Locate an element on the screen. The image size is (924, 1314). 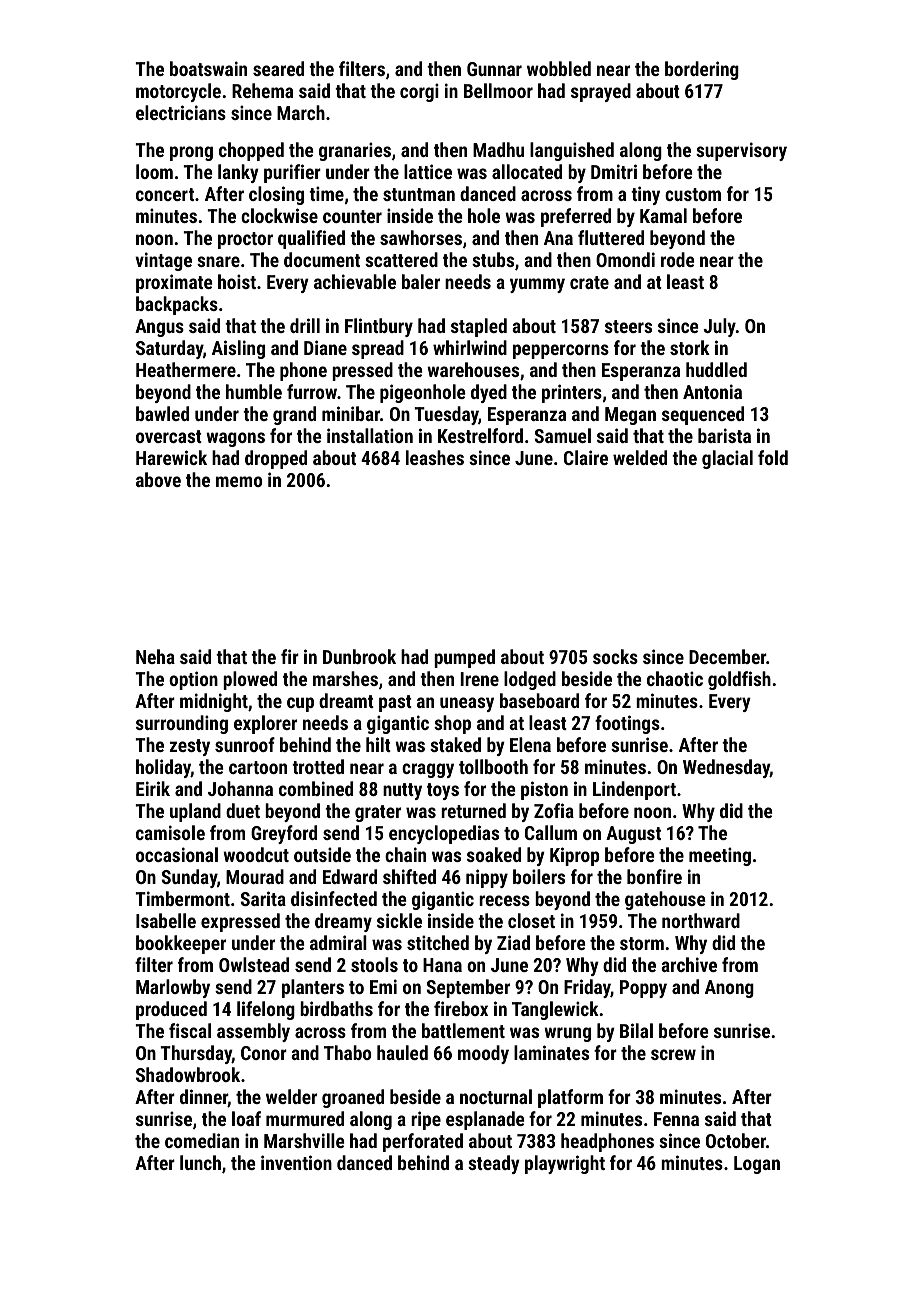
above is located at coordinates (158, 479).
